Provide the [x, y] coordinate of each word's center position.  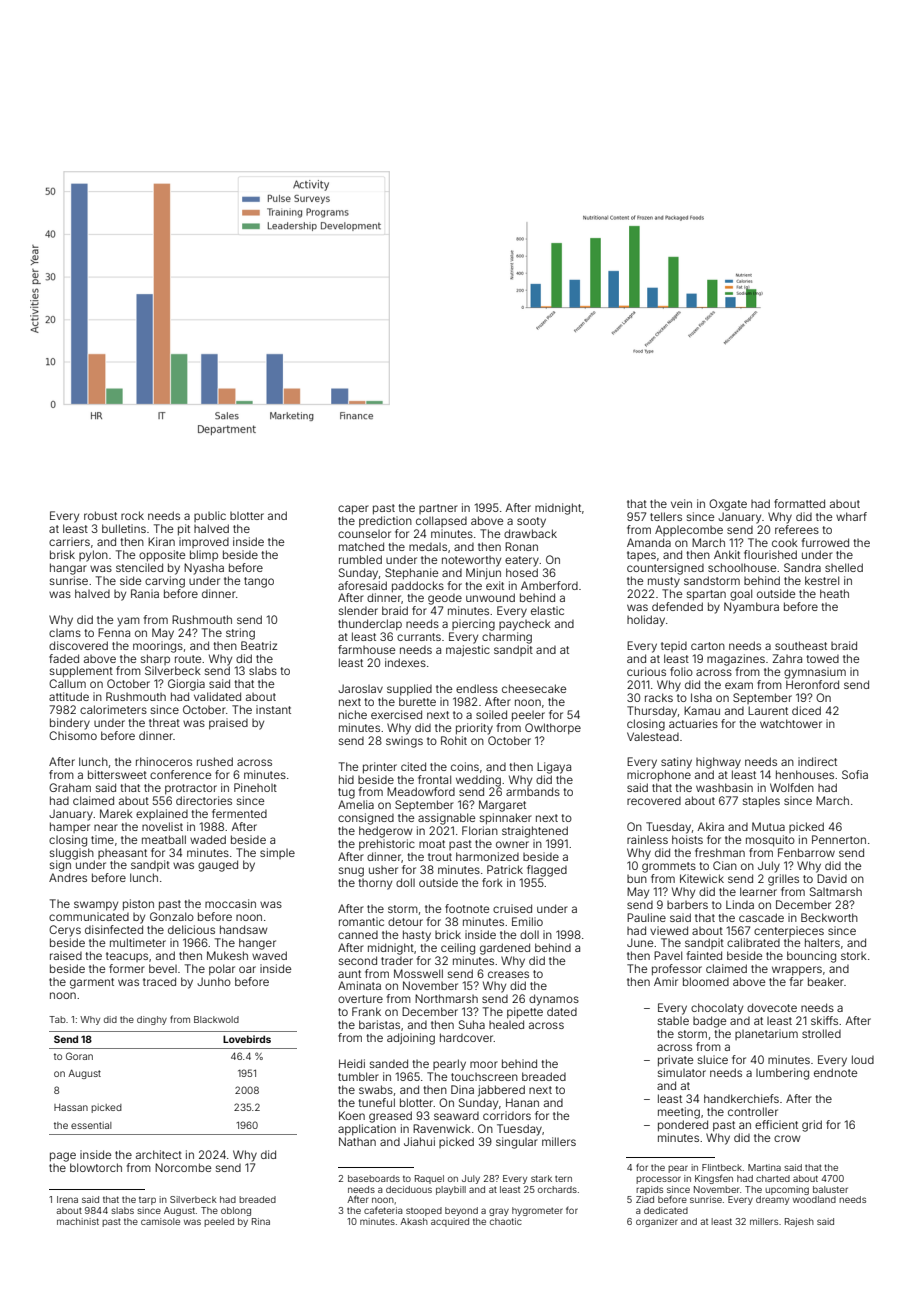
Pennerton [839, 839]
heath [834, 593]
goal [741, 595]
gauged [218, 866]
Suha [472, 1024]
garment [92, 983]
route [188, 659]
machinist [78, 1221]
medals [428, 547]
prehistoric [387, 844]
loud [863, 1059]
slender [358, 610]
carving [165, 582]
